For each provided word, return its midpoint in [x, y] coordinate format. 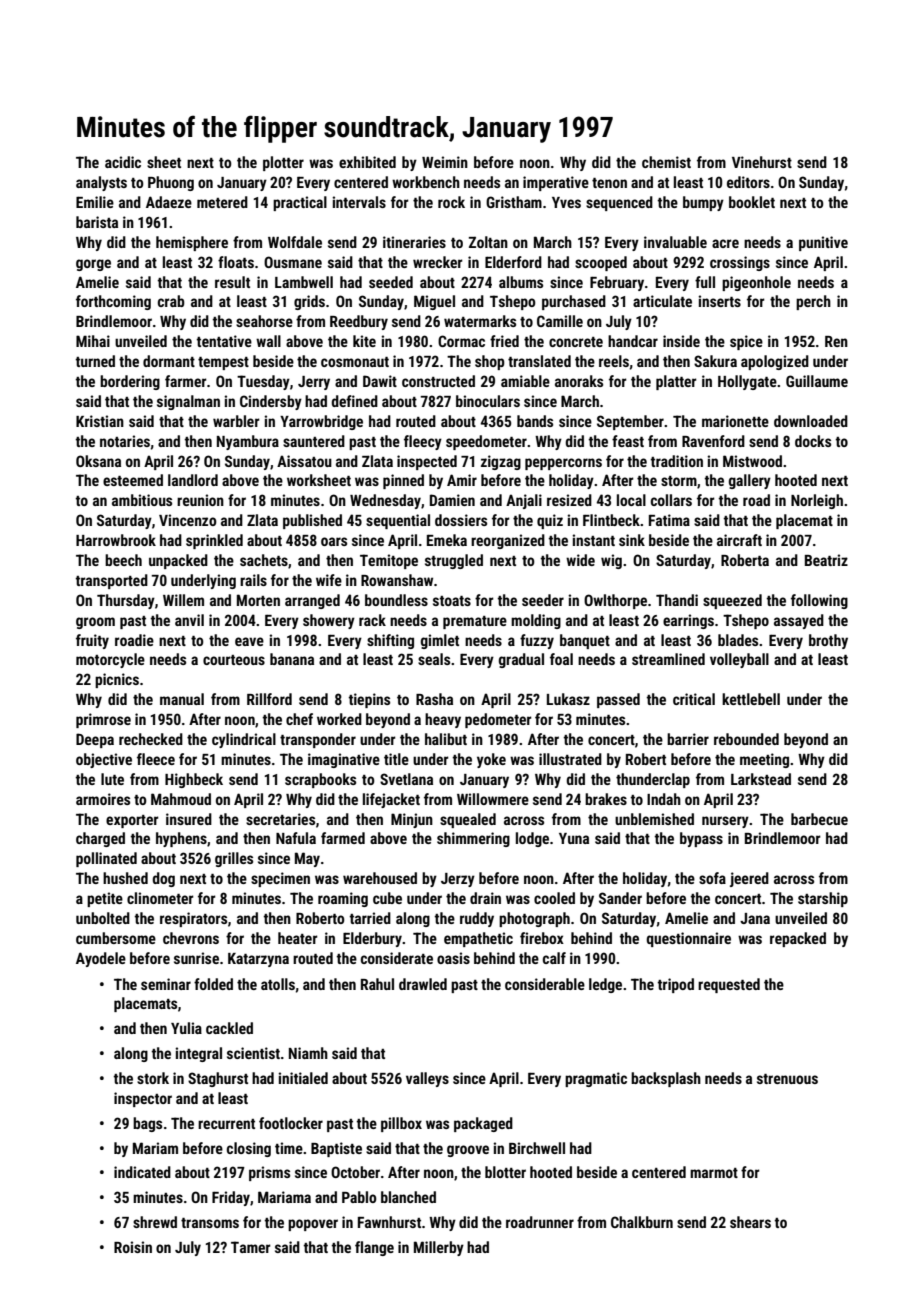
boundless [396, 600]
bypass [701, 839]
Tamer [251, 1247]
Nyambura [248, 442]
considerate [397, 958]
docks [813, 441]
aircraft [739, 540]
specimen [280, 879]
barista [97, 222]
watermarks [480, 321]
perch [813, 302]
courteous [234, 660]
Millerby [439, 1248]
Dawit [380, 381]
